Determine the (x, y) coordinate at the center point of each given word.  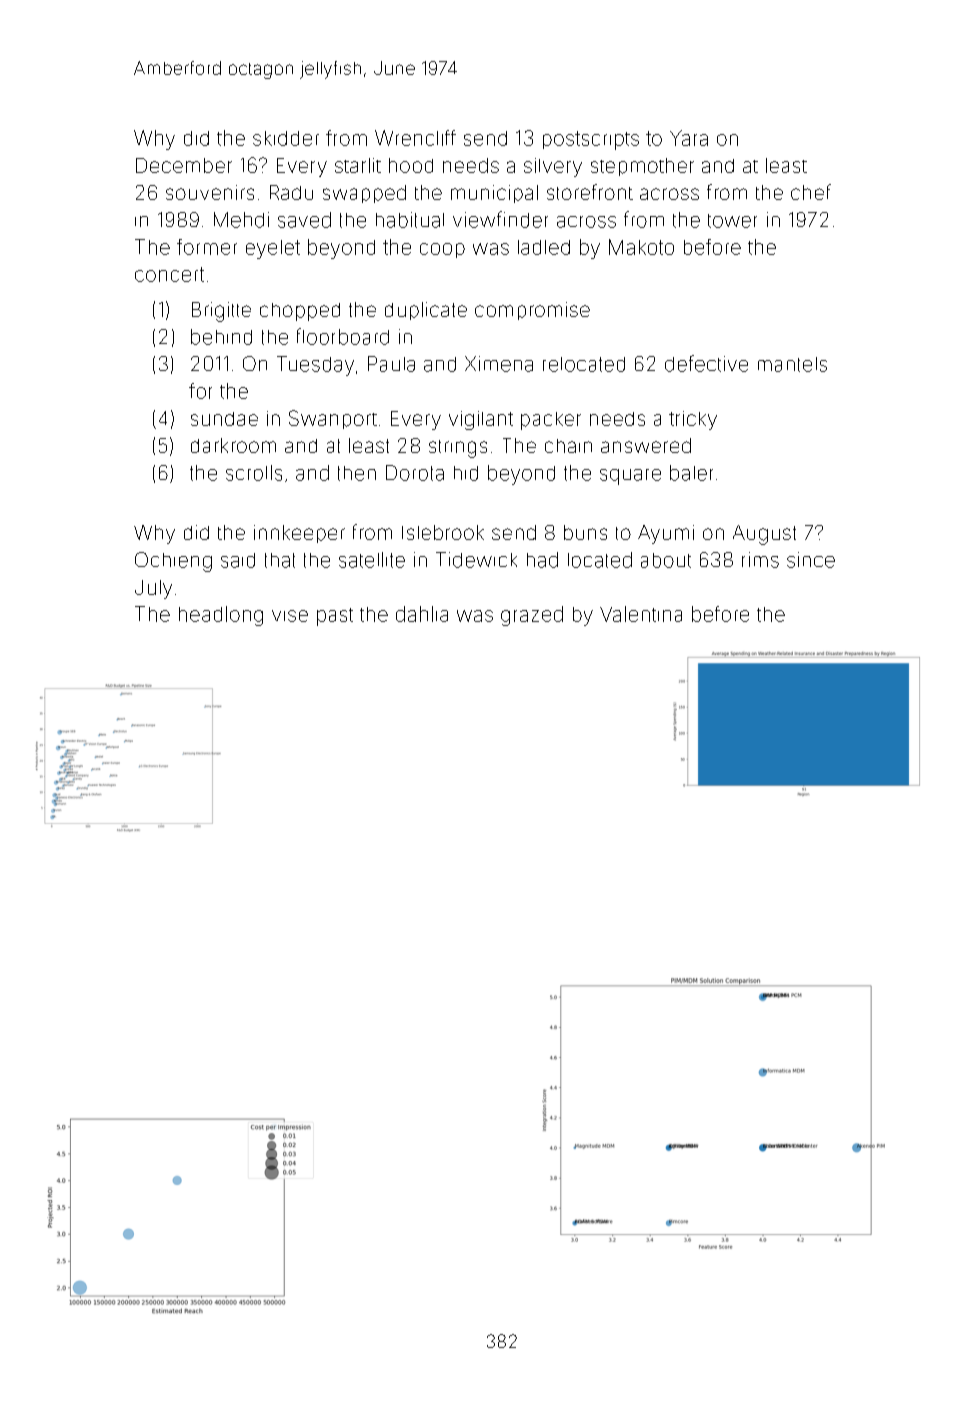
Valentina (641, 614)
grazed (532, 616)
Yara (689, 138)
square (630, 477)
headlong (221, 616)
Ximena (499, 364)
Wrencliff (415, 138)
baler (691, 473)
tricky (693, 420)
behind (221, 337)
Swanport (333, 419)
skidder (286, 138)
